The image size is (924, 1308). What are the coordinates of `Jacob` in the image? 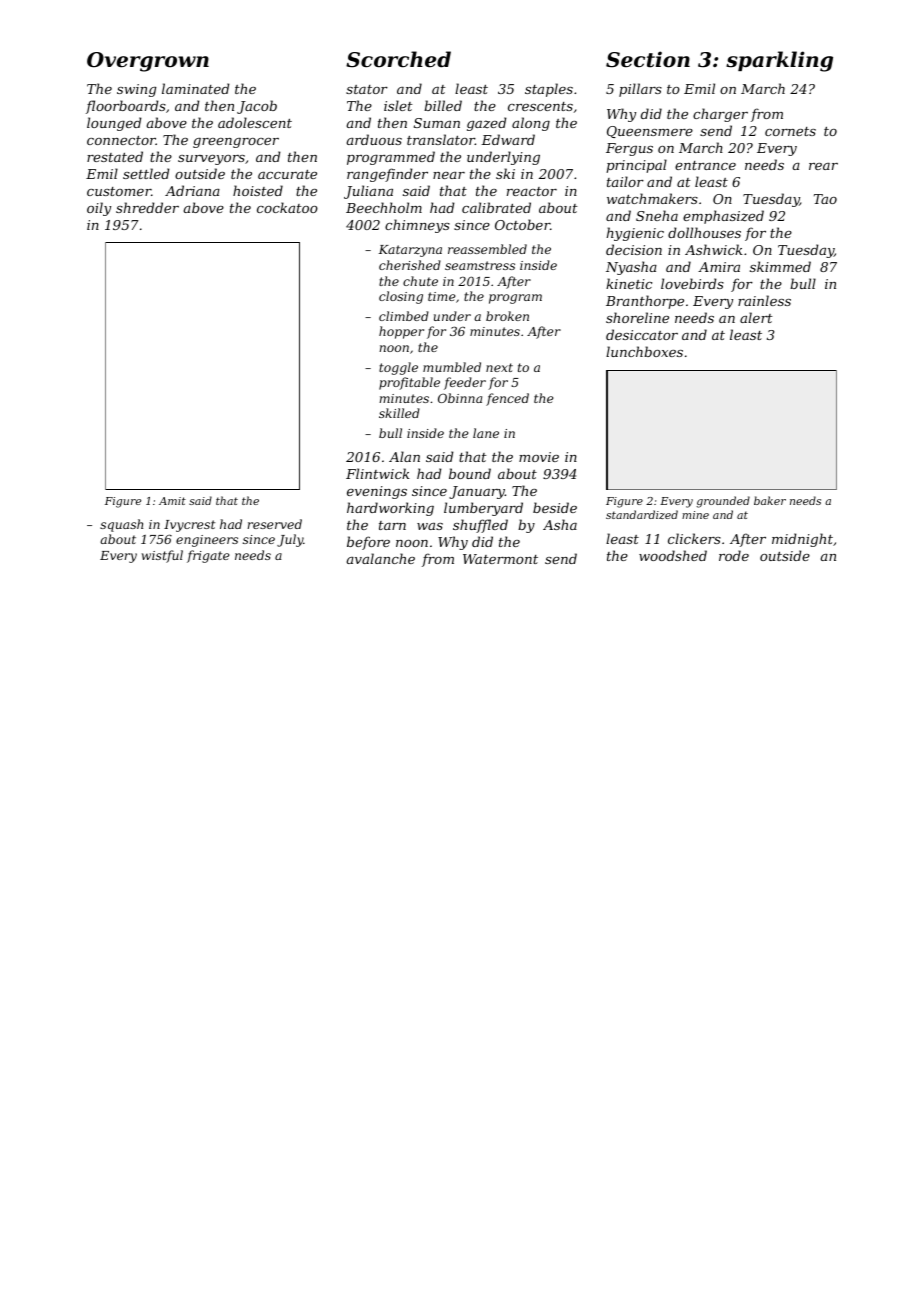 It's located at (257, 107).
